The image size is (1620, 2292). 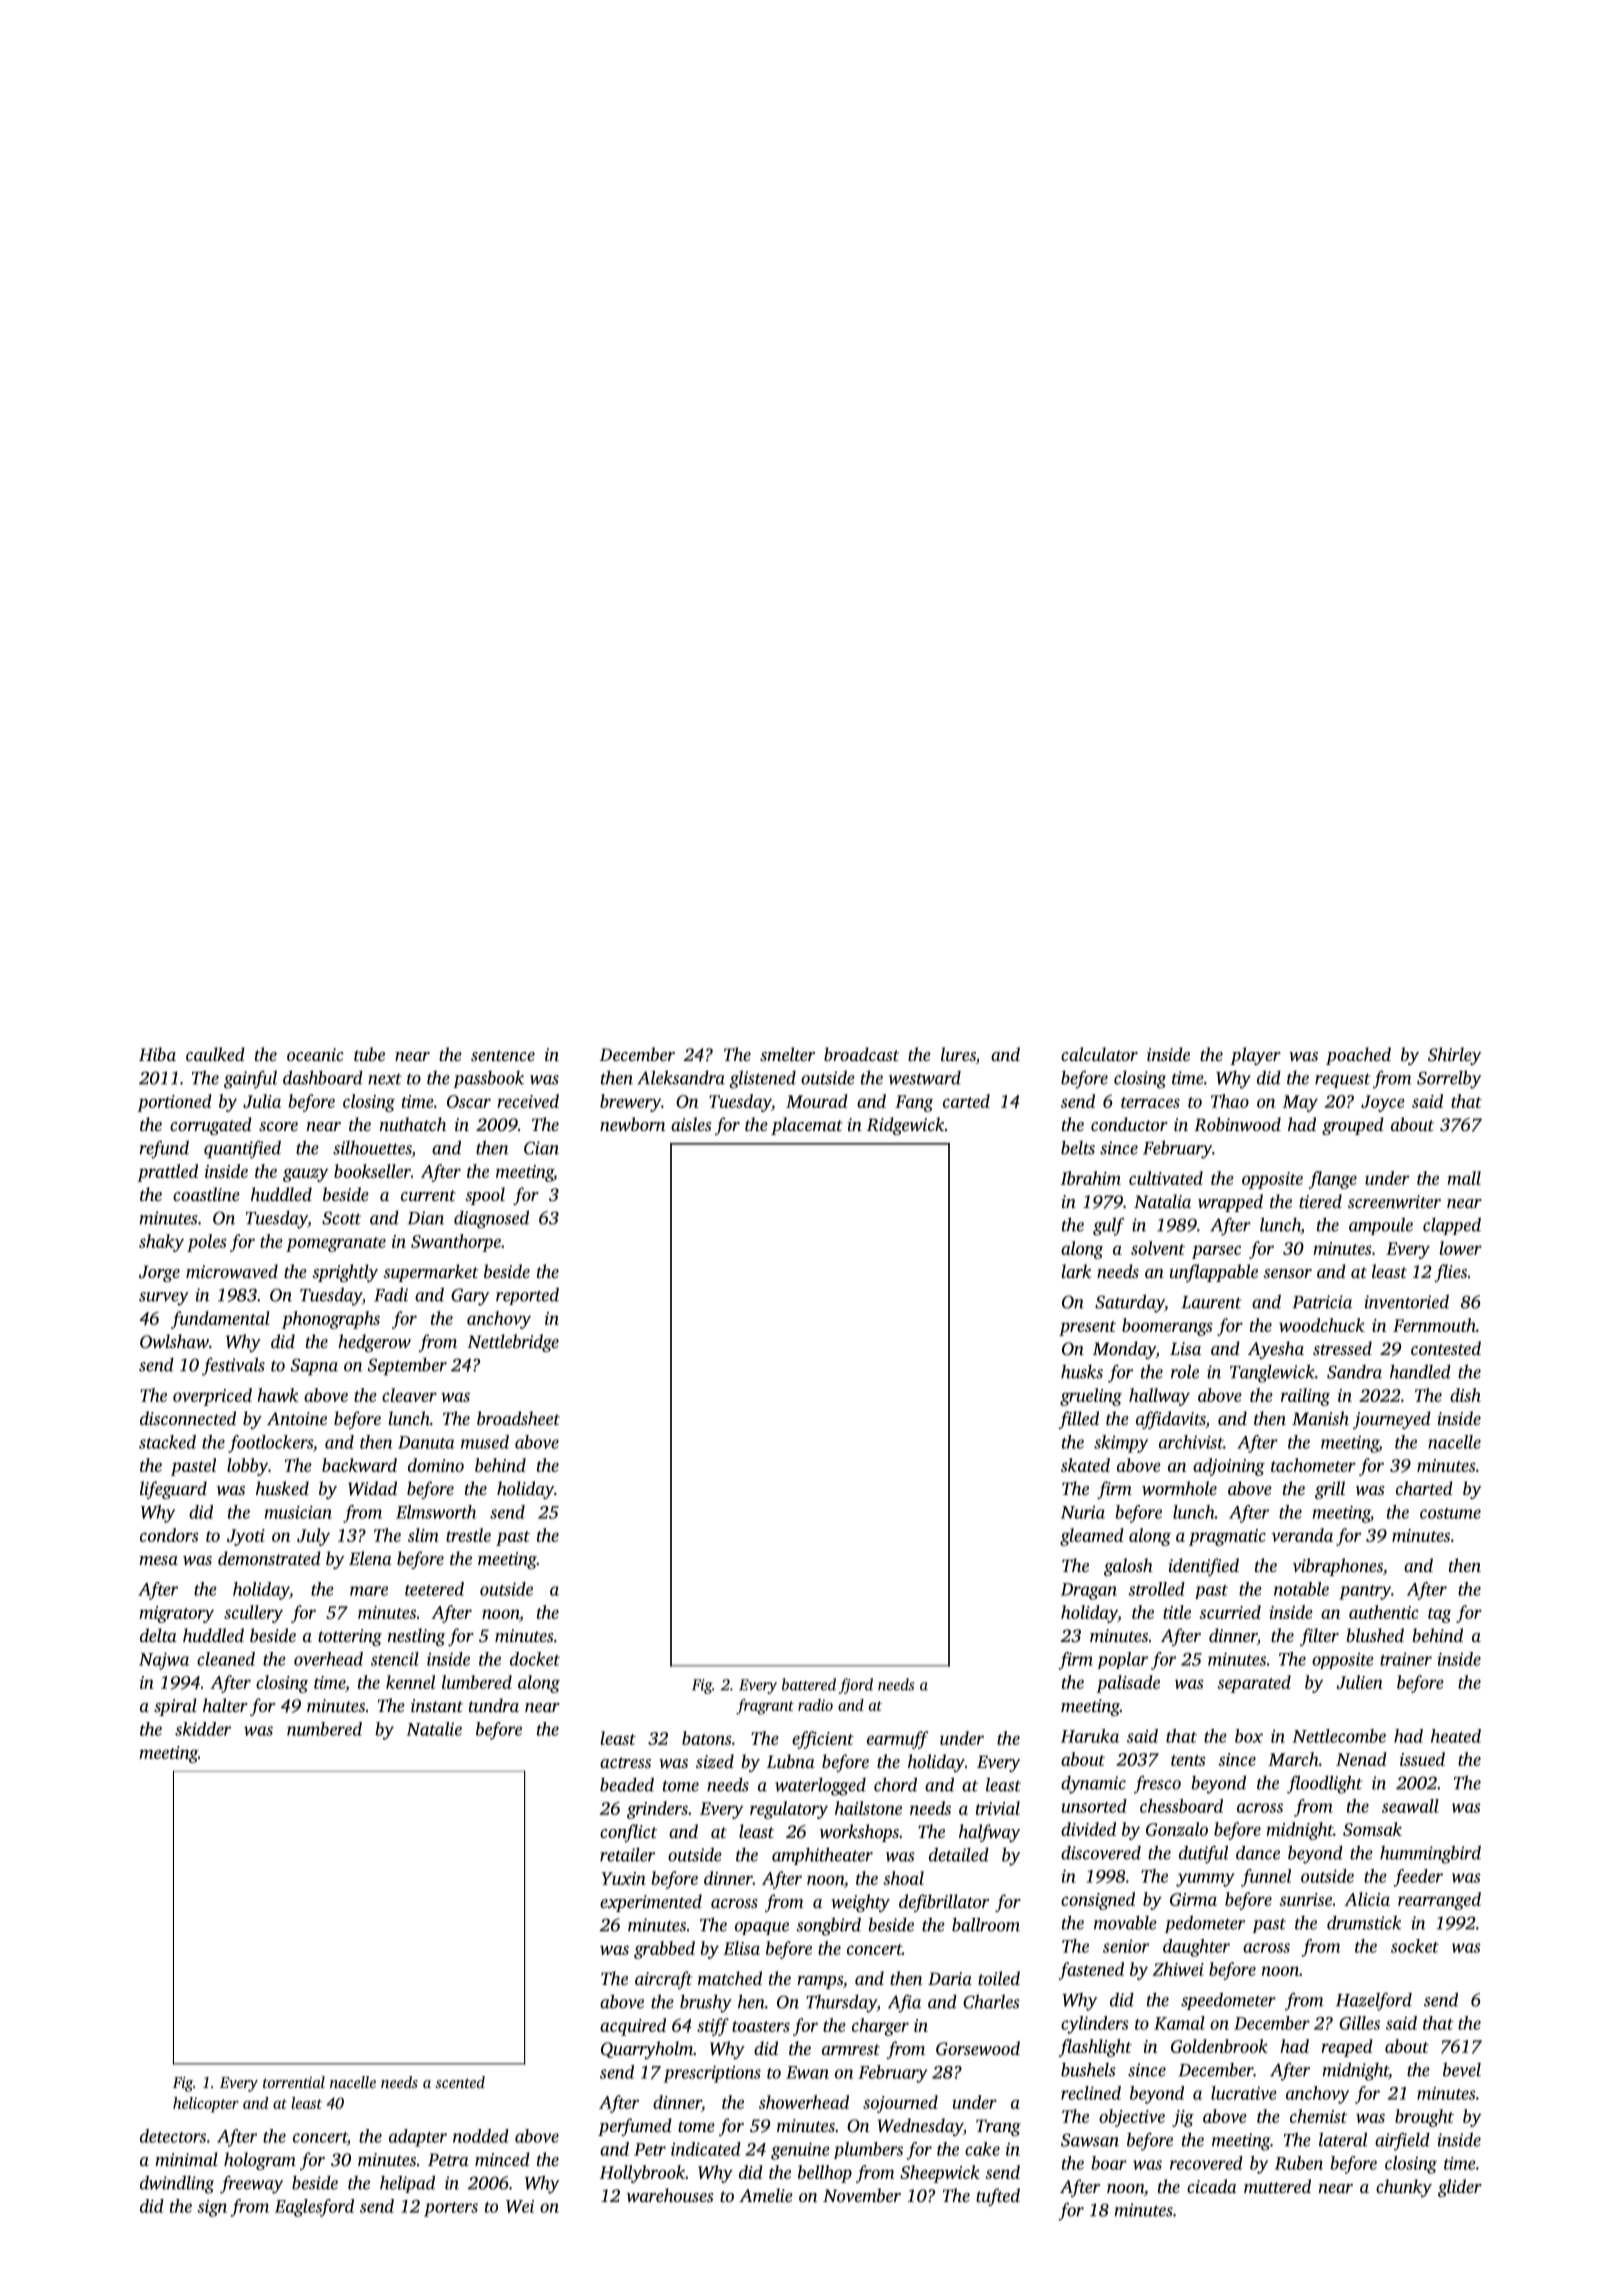 I want to click on mused, so click(x=485, y=1442).
